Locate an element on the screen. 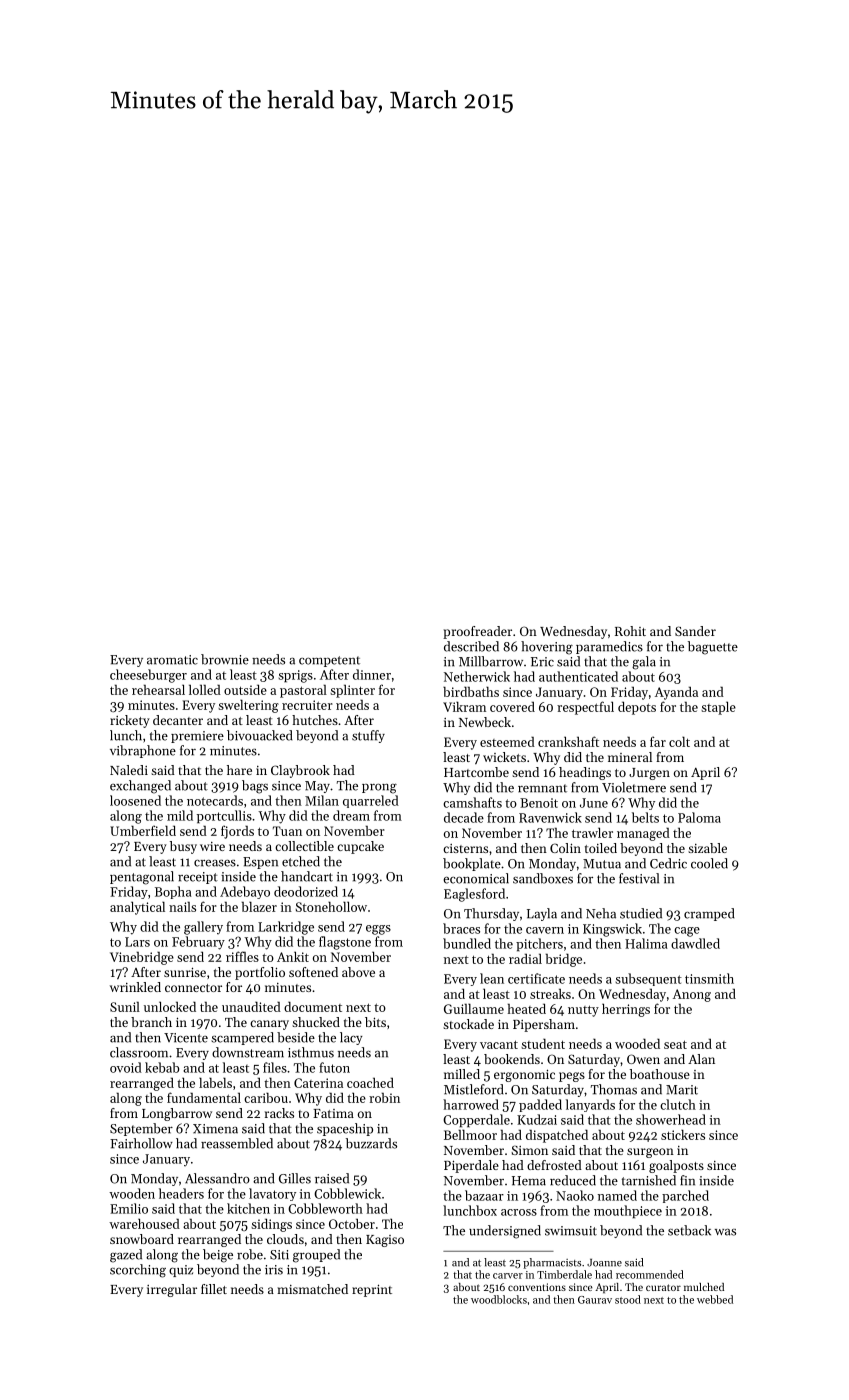  collectible is located at coordinates (304, 846).
